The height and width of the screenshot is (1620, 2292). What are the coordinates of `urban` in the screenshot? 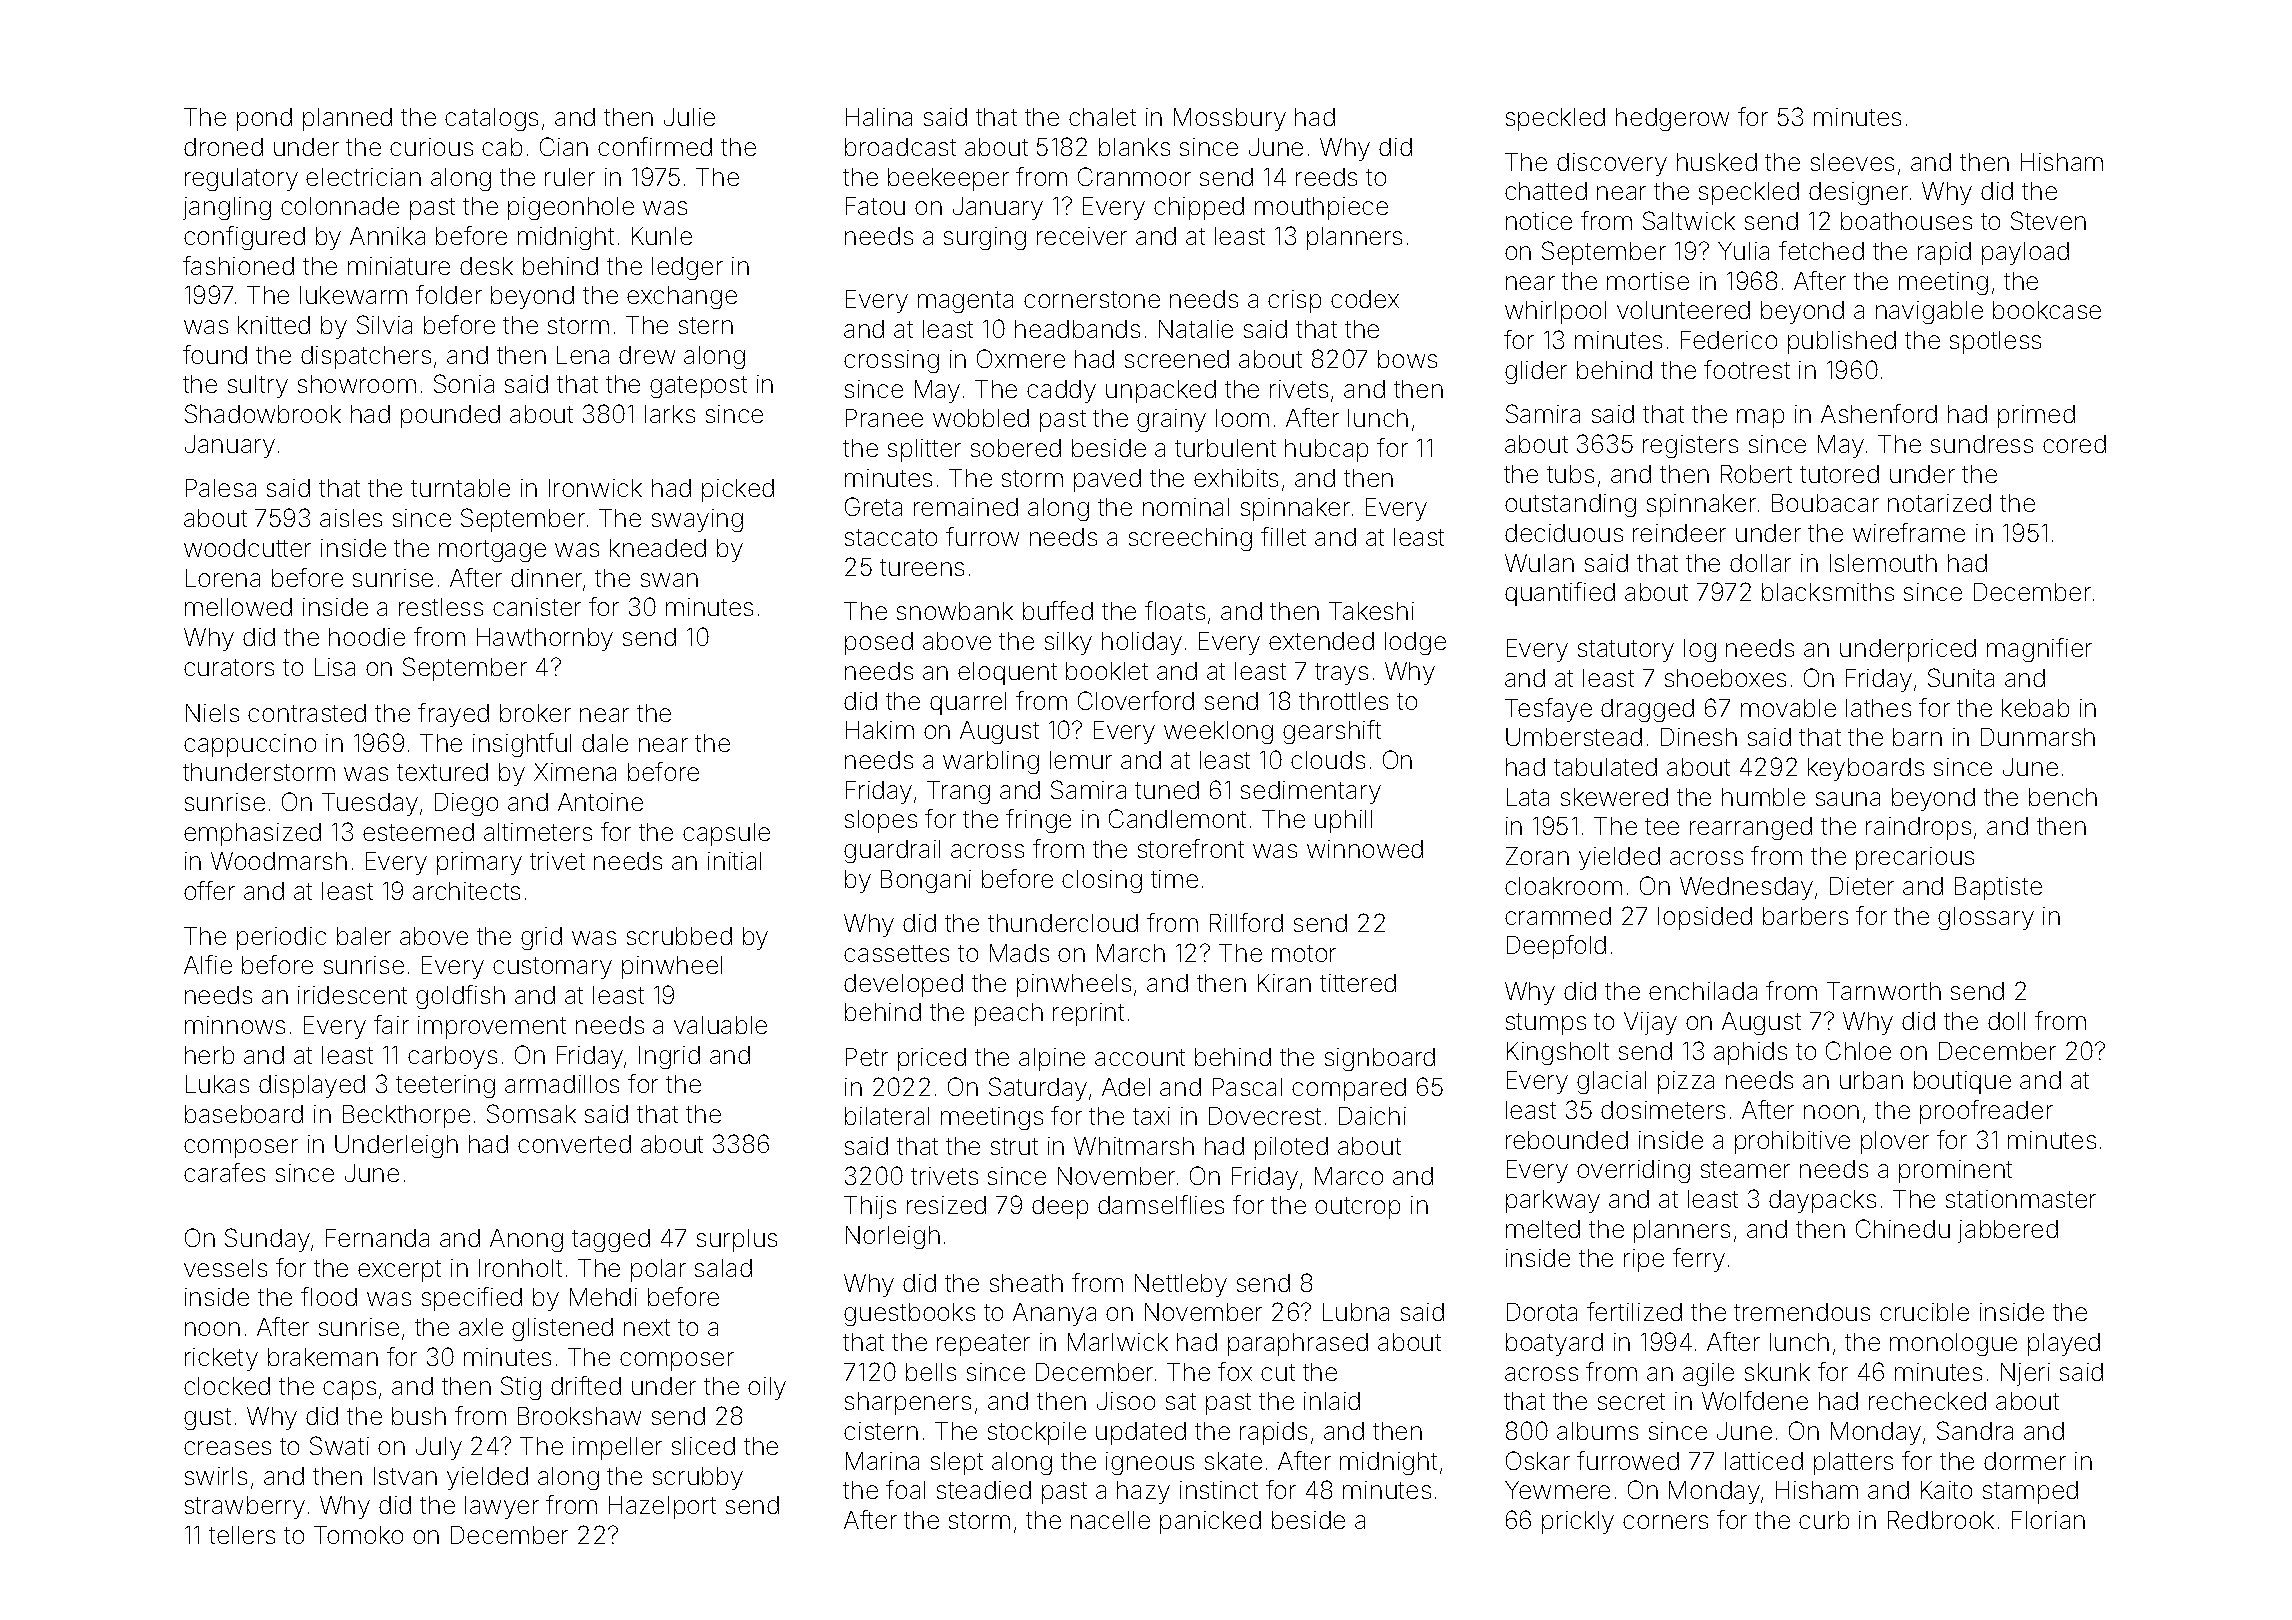 It's located at (1871, 1080).
